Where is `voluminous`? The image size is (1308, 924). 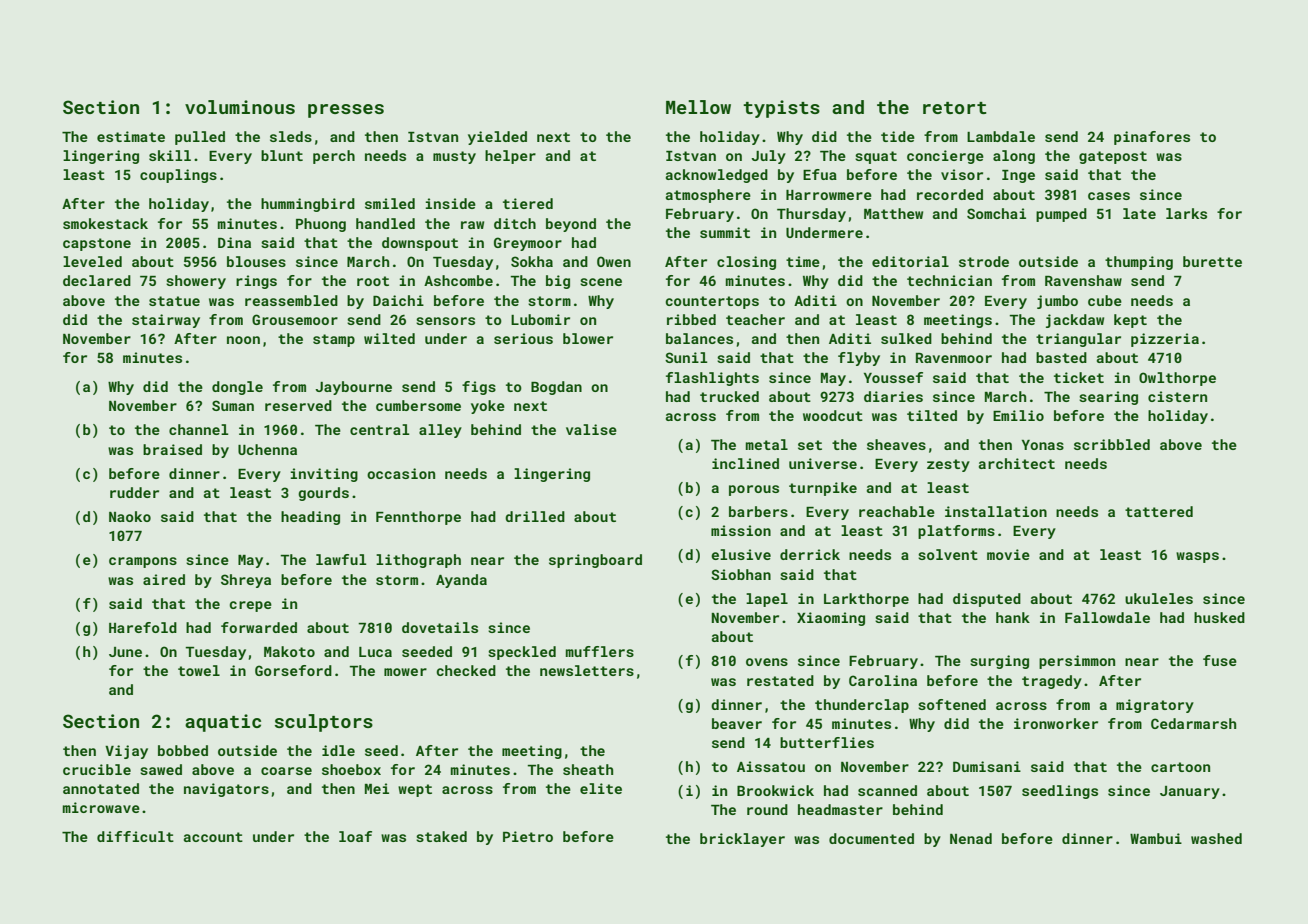 voluminous is located at coordinates (240, 107).
